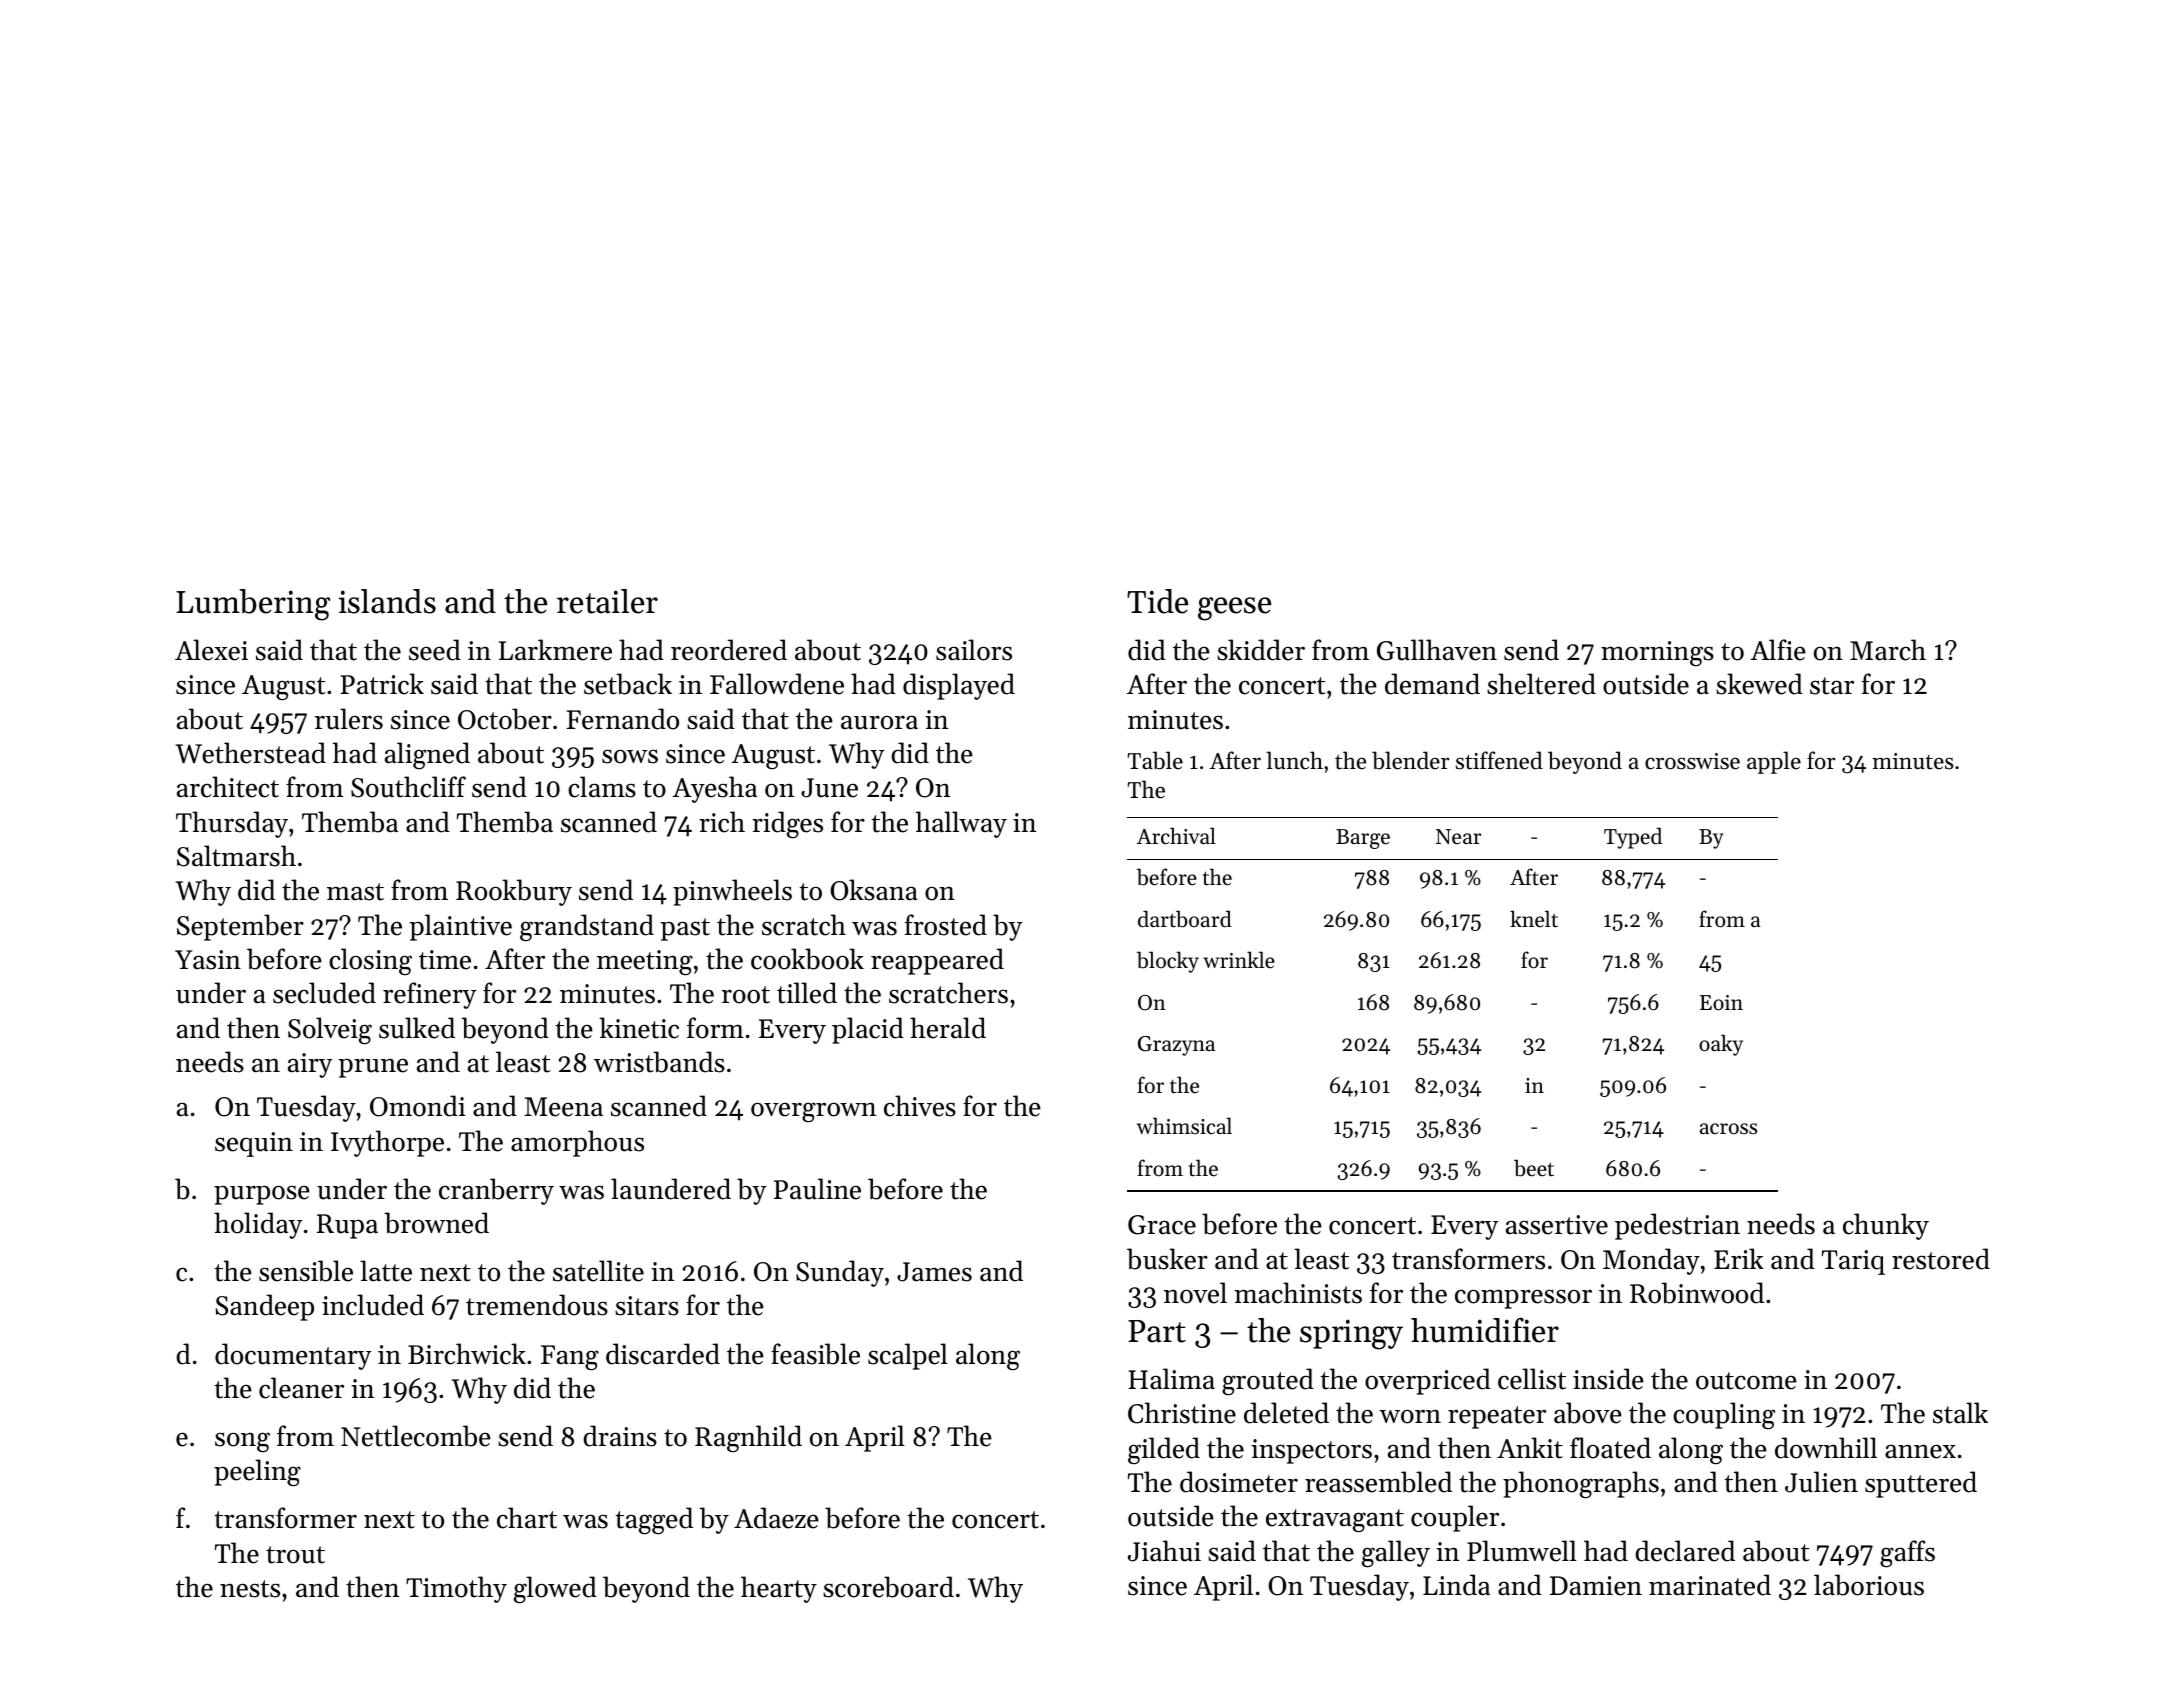  What do you see at coordinates (570, 1358) in the screenshot?
I see `Fang` at bounding box center [570, 1358].
